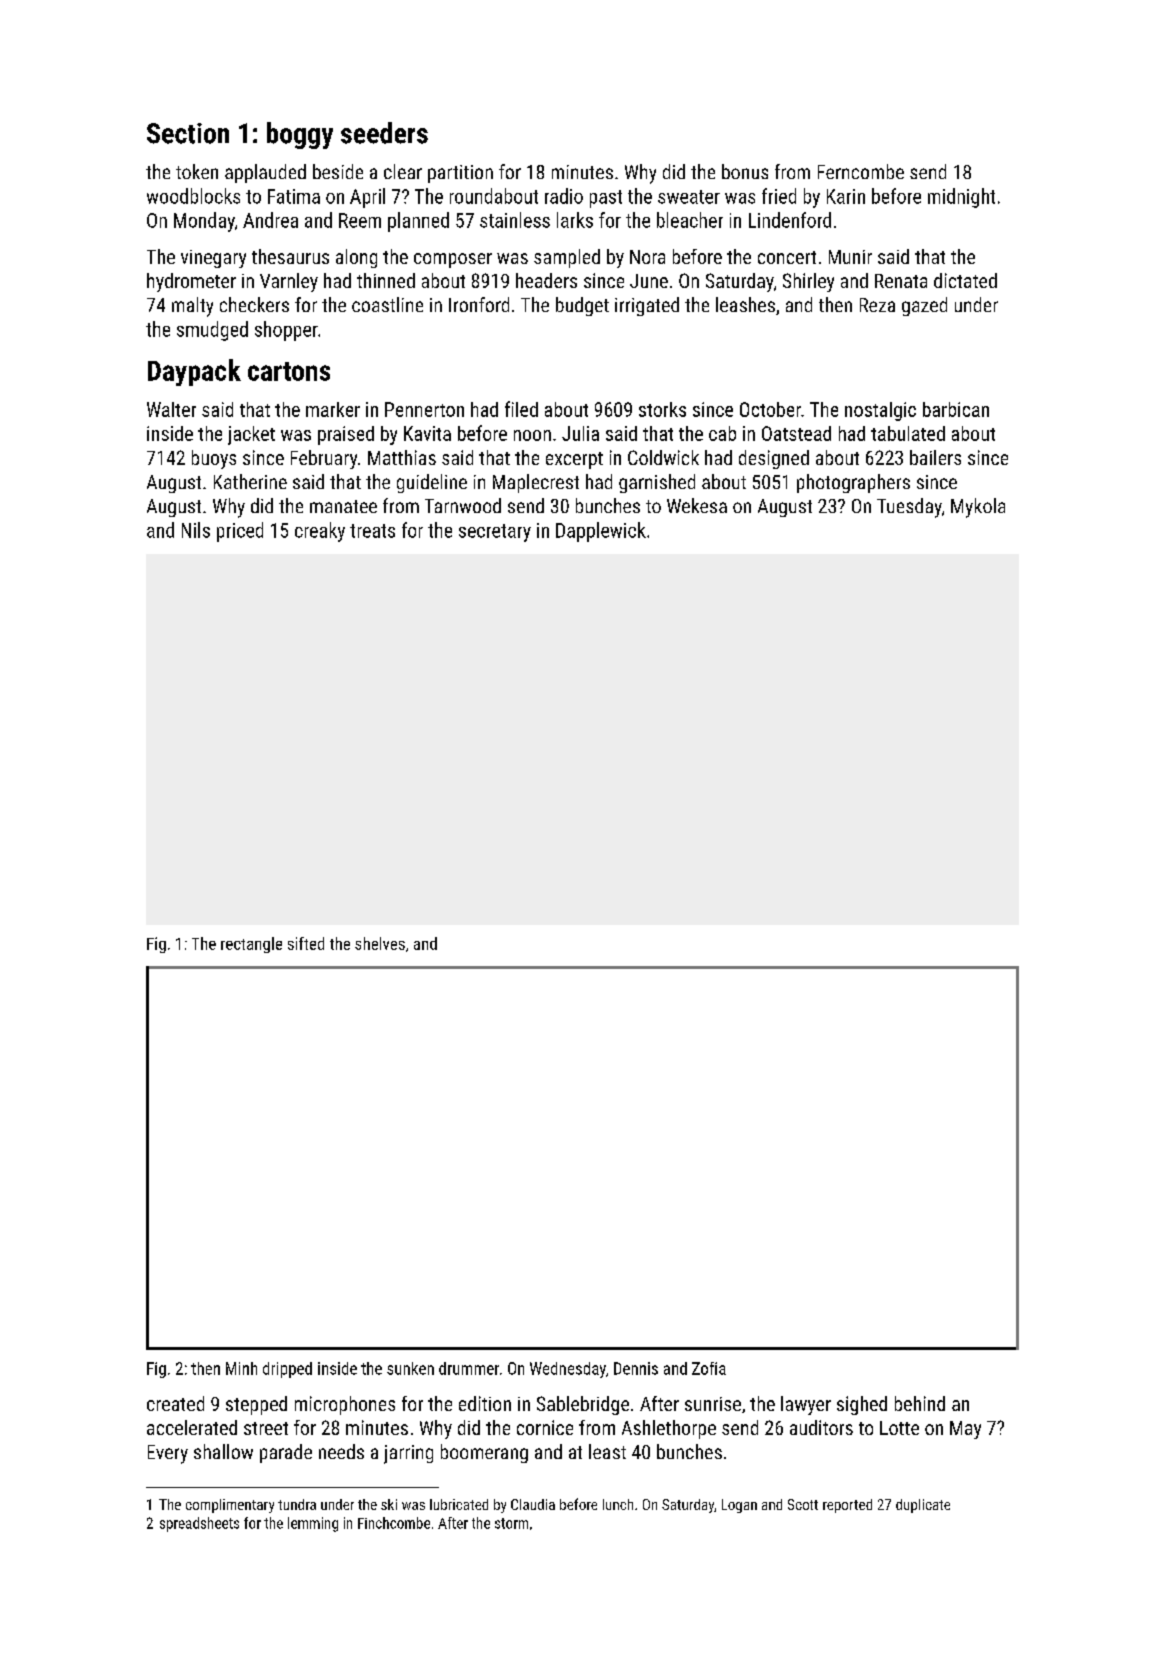 This screenshot has height=1654, width=1165. I want to click on Mykola, so click(978, 508).
